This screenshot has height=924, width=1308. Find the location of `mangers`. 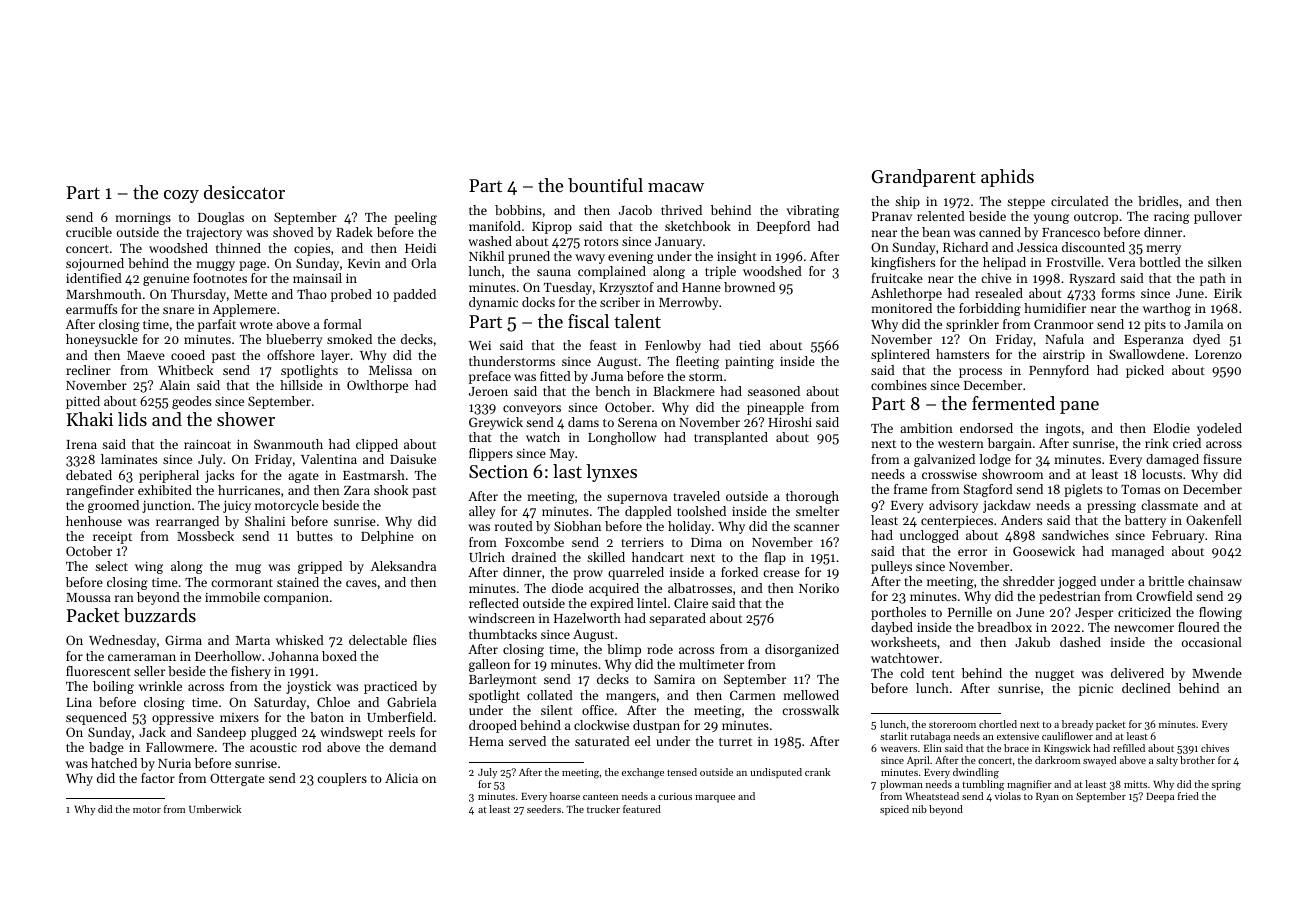

mangers is located at coordinates (631, 698).
